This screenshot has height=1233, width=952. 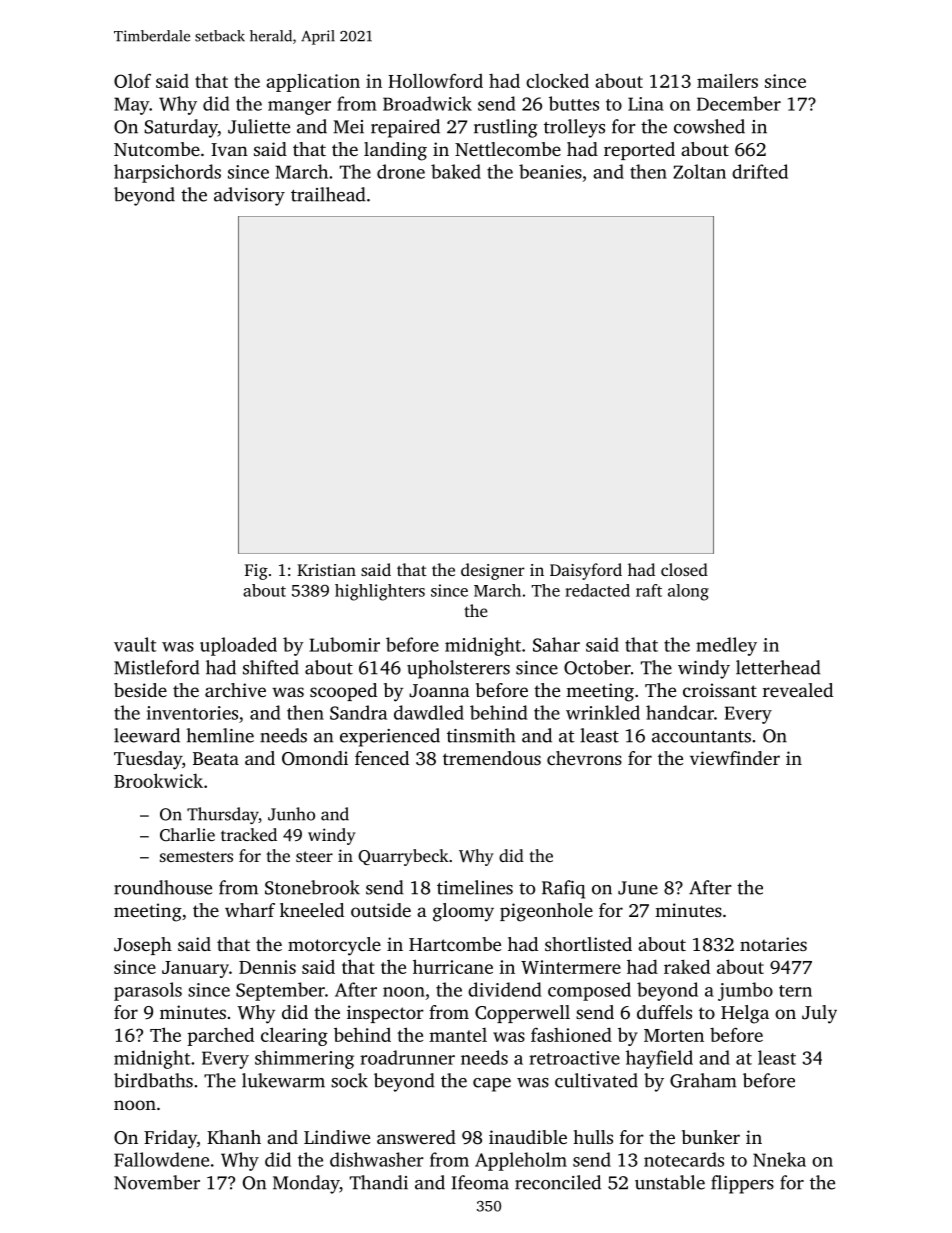 What do you see at coordinates (557, 80) in the screenshot?
I see `clocked` at bounding box center [557, 80].
